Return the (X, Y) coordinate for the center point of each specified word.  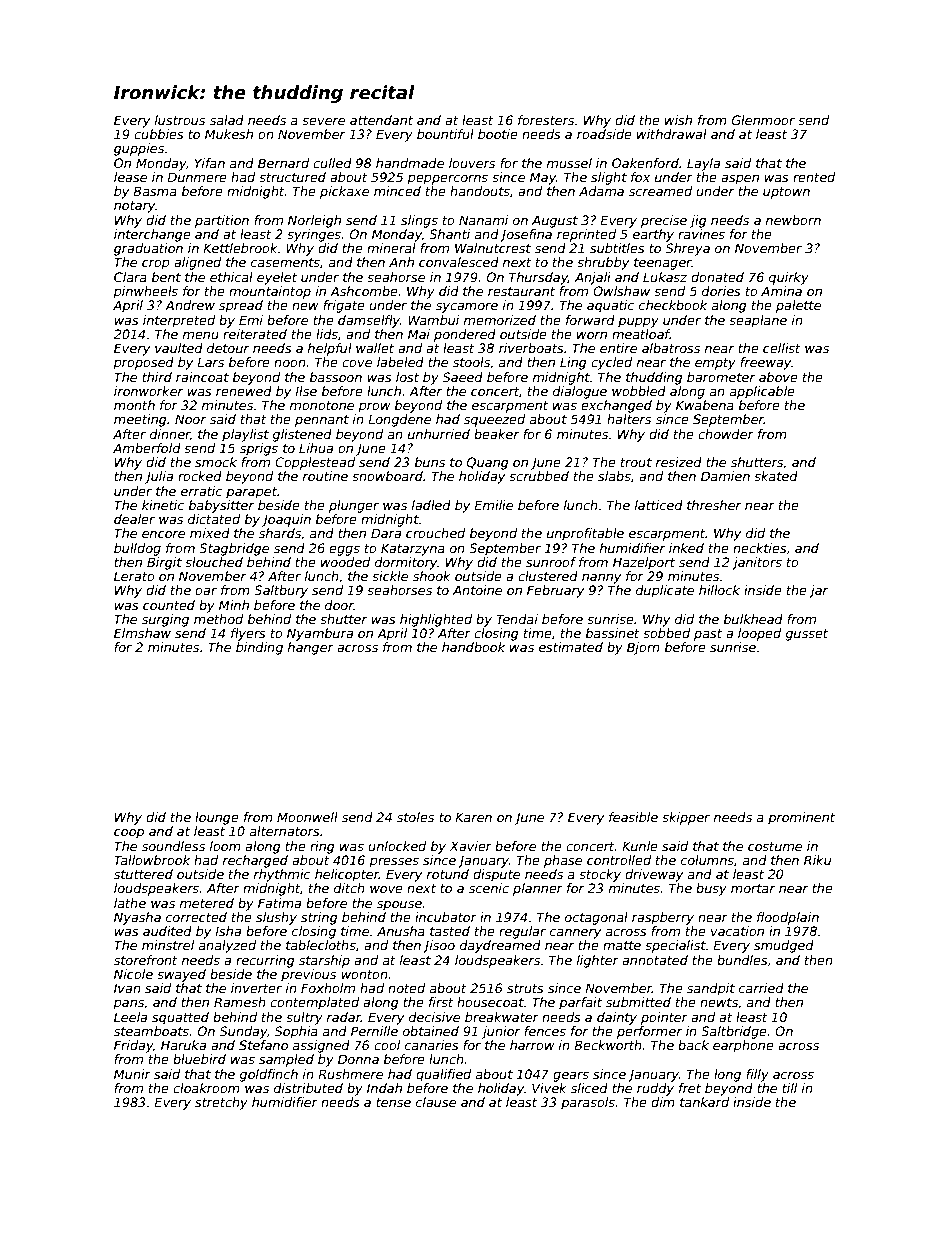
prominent (801, 818)
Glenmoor (763, 120)
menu (201, 335)
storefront (146, 960)
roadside (604, 134)
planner (538, 889)
